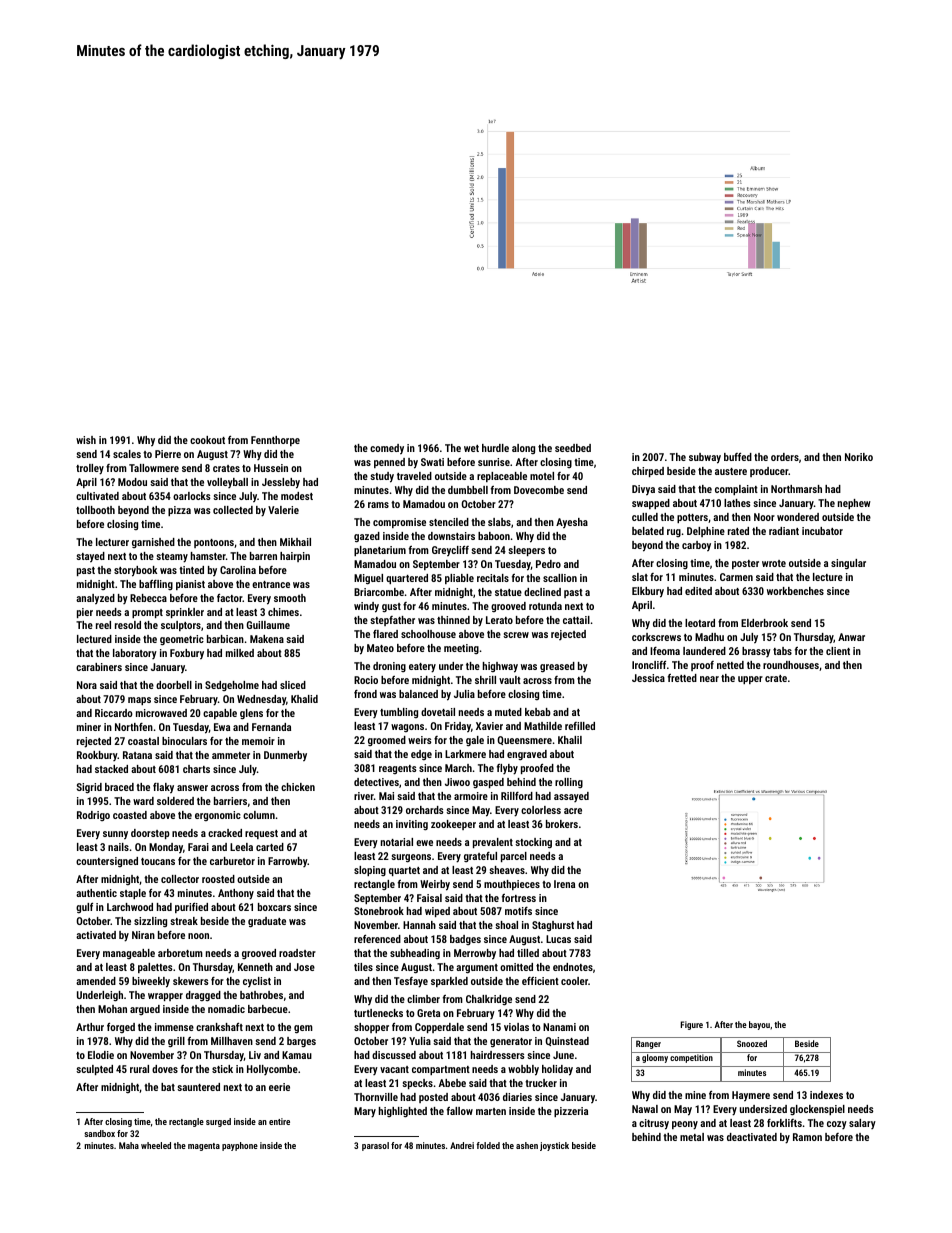  Describe the element at coordinates (187, 654) in the screenshot. I see `Foxbury` at that location.
